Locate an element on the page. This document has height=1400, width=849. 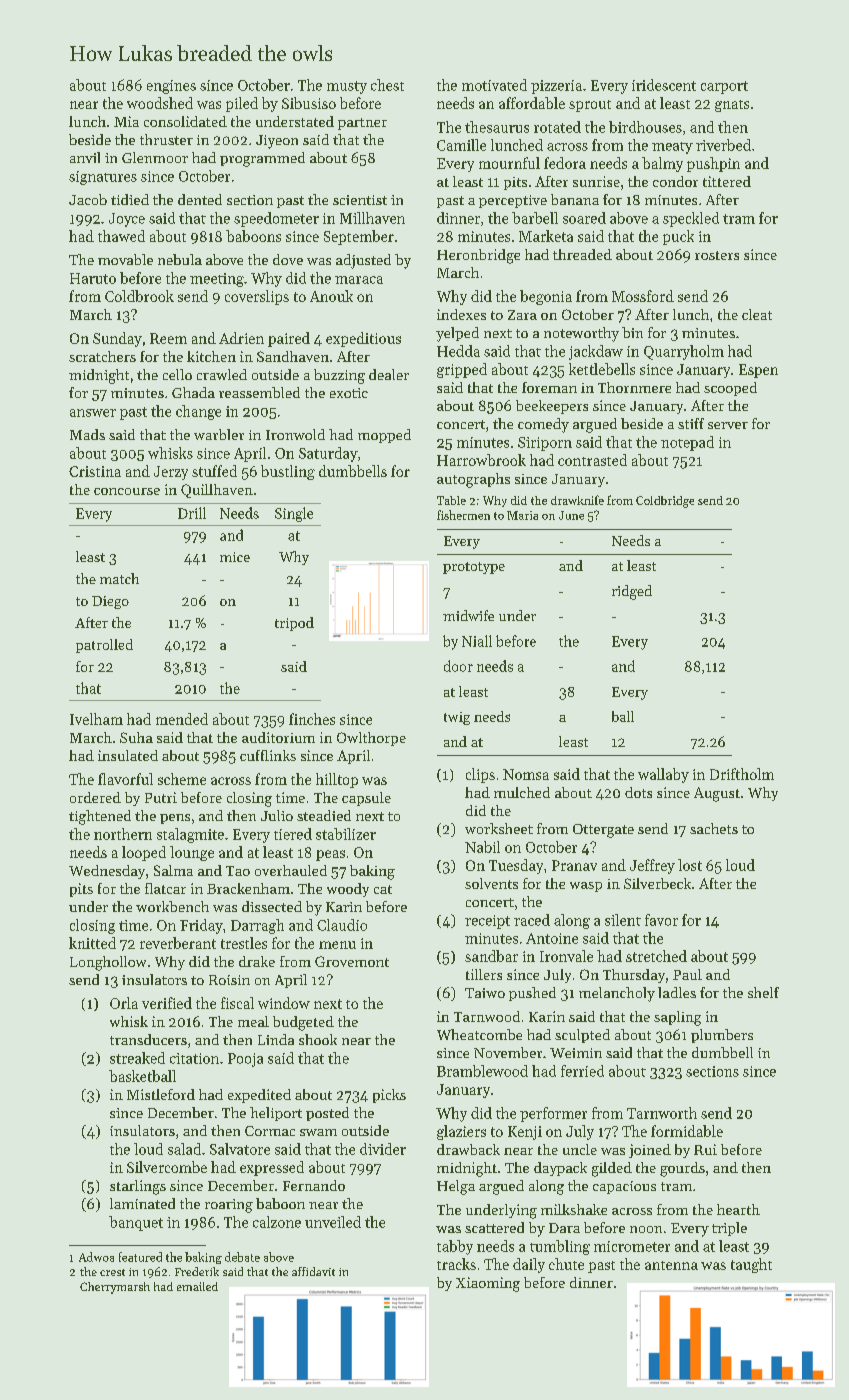
Jacob is located at coordinates (88, 199).
